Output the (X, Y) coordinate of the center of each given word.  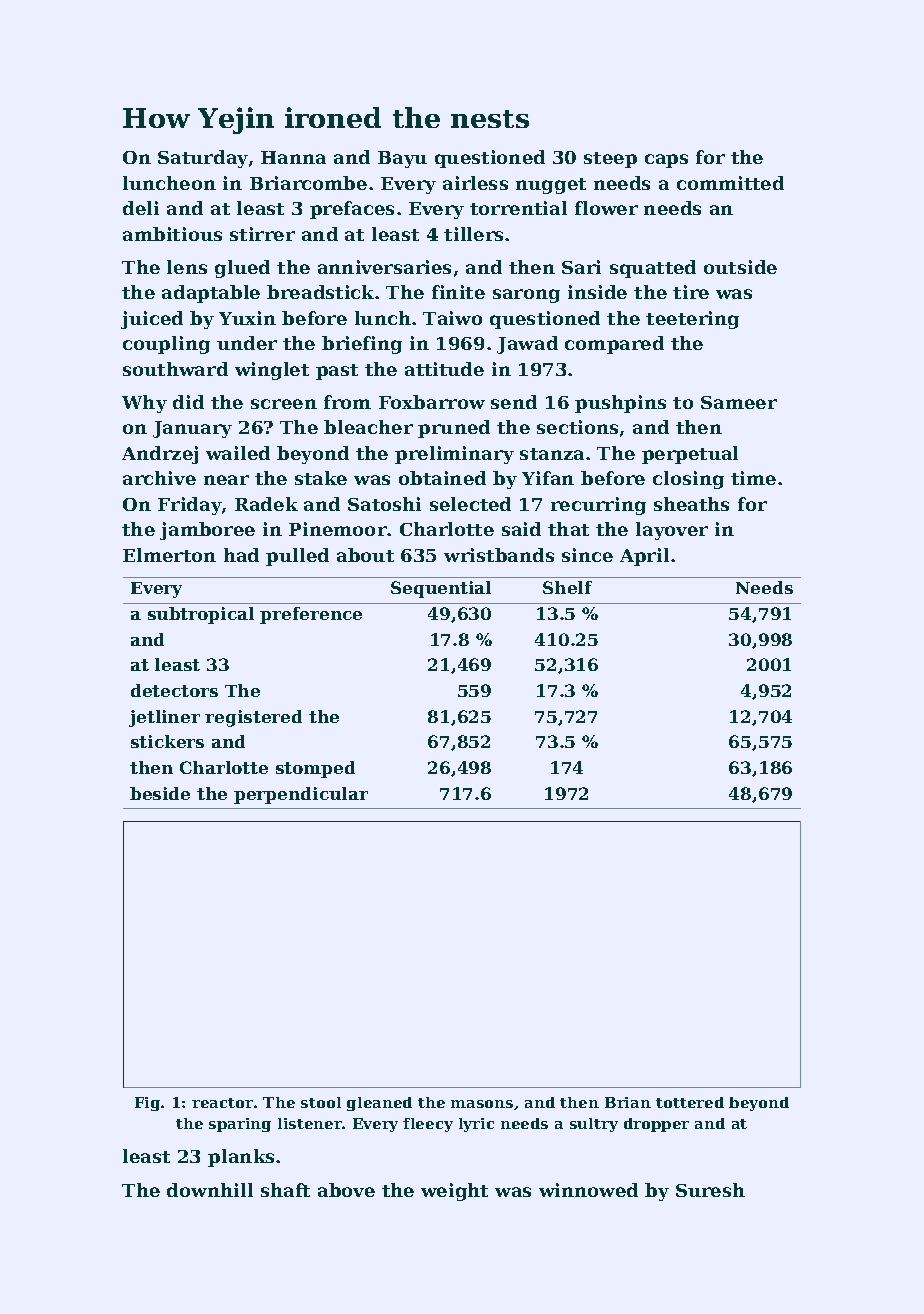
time (753, 478)
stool (321, 1102)
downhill (210, 1190)
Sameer (739, 402)
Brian (628, 1102)
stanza (552, 454)
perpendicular (301, 795)
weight (454, 1192)
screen (284, 404)
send (514, 402)
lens (187, 267)
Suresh (710, 1190)
